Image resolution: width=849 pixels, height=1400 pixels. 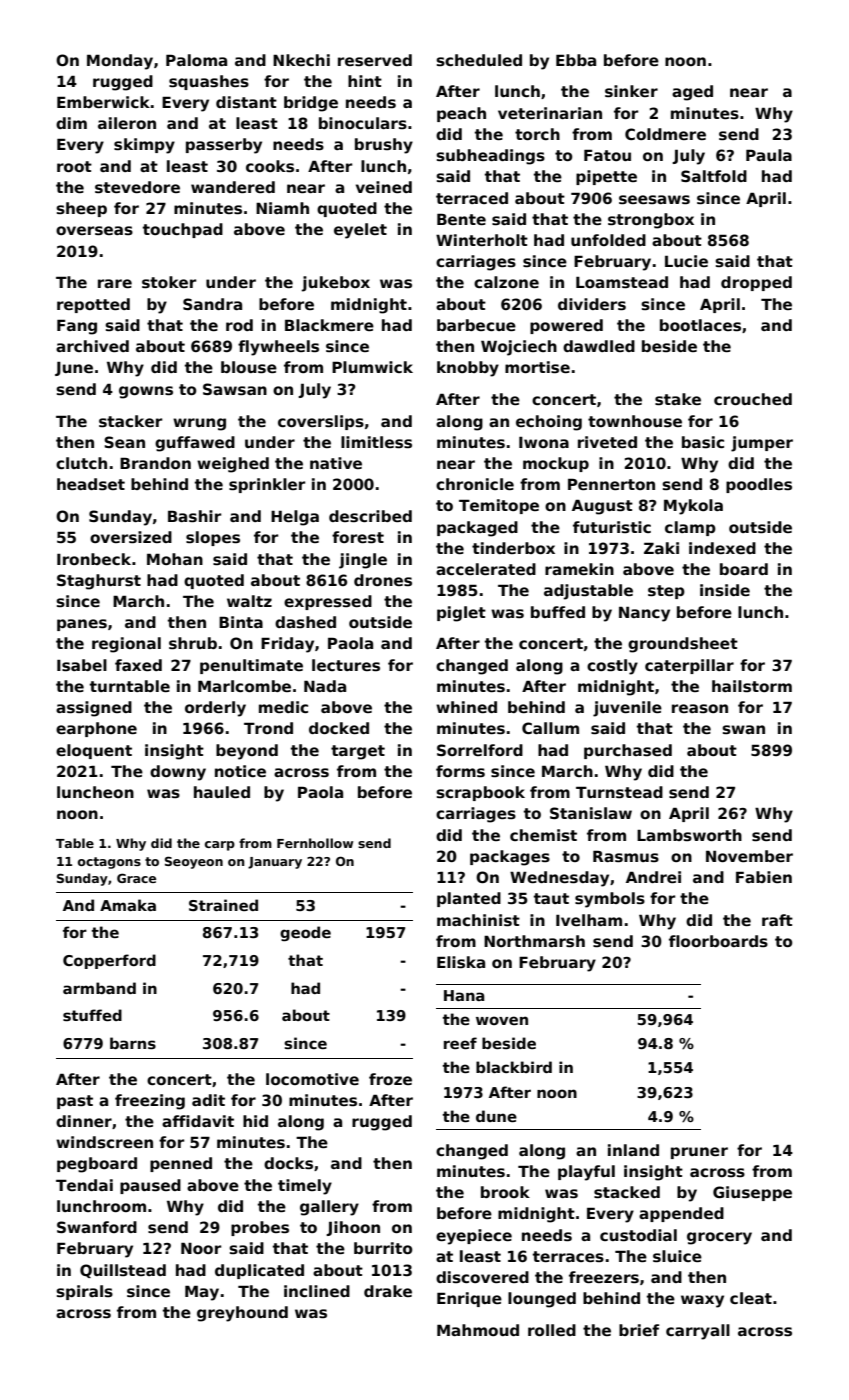 I want to click on Monday, so click(x=120, y=62).
